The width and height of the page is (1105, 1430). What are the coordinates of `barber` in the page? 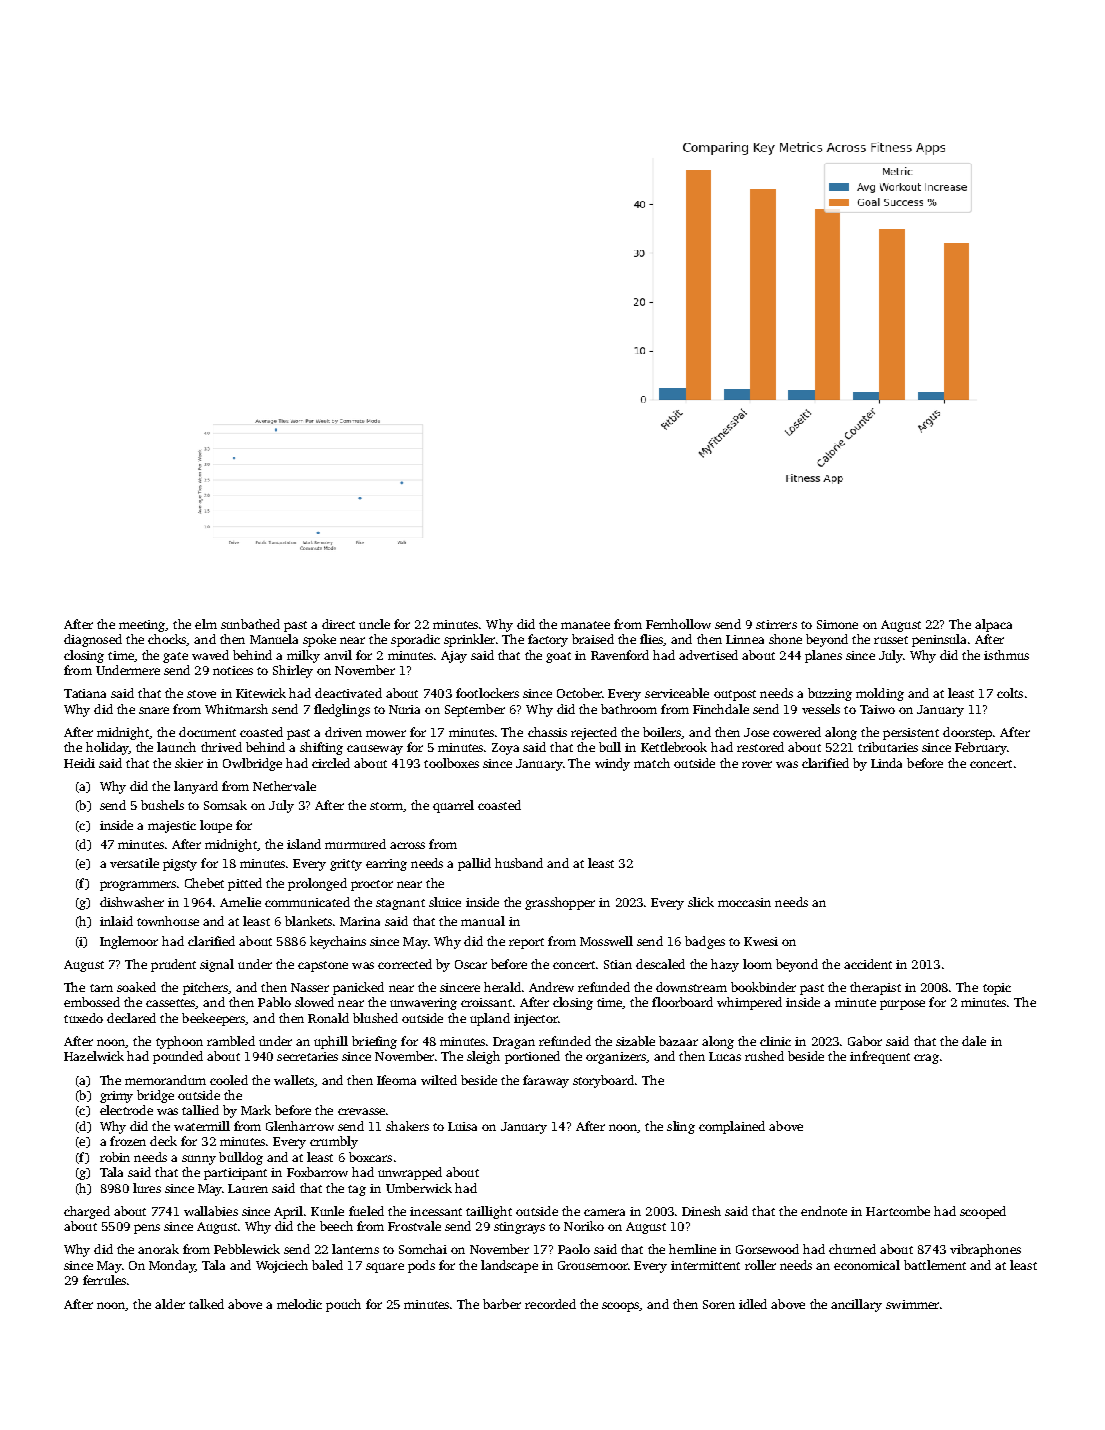 It's located at (502, 1304).
